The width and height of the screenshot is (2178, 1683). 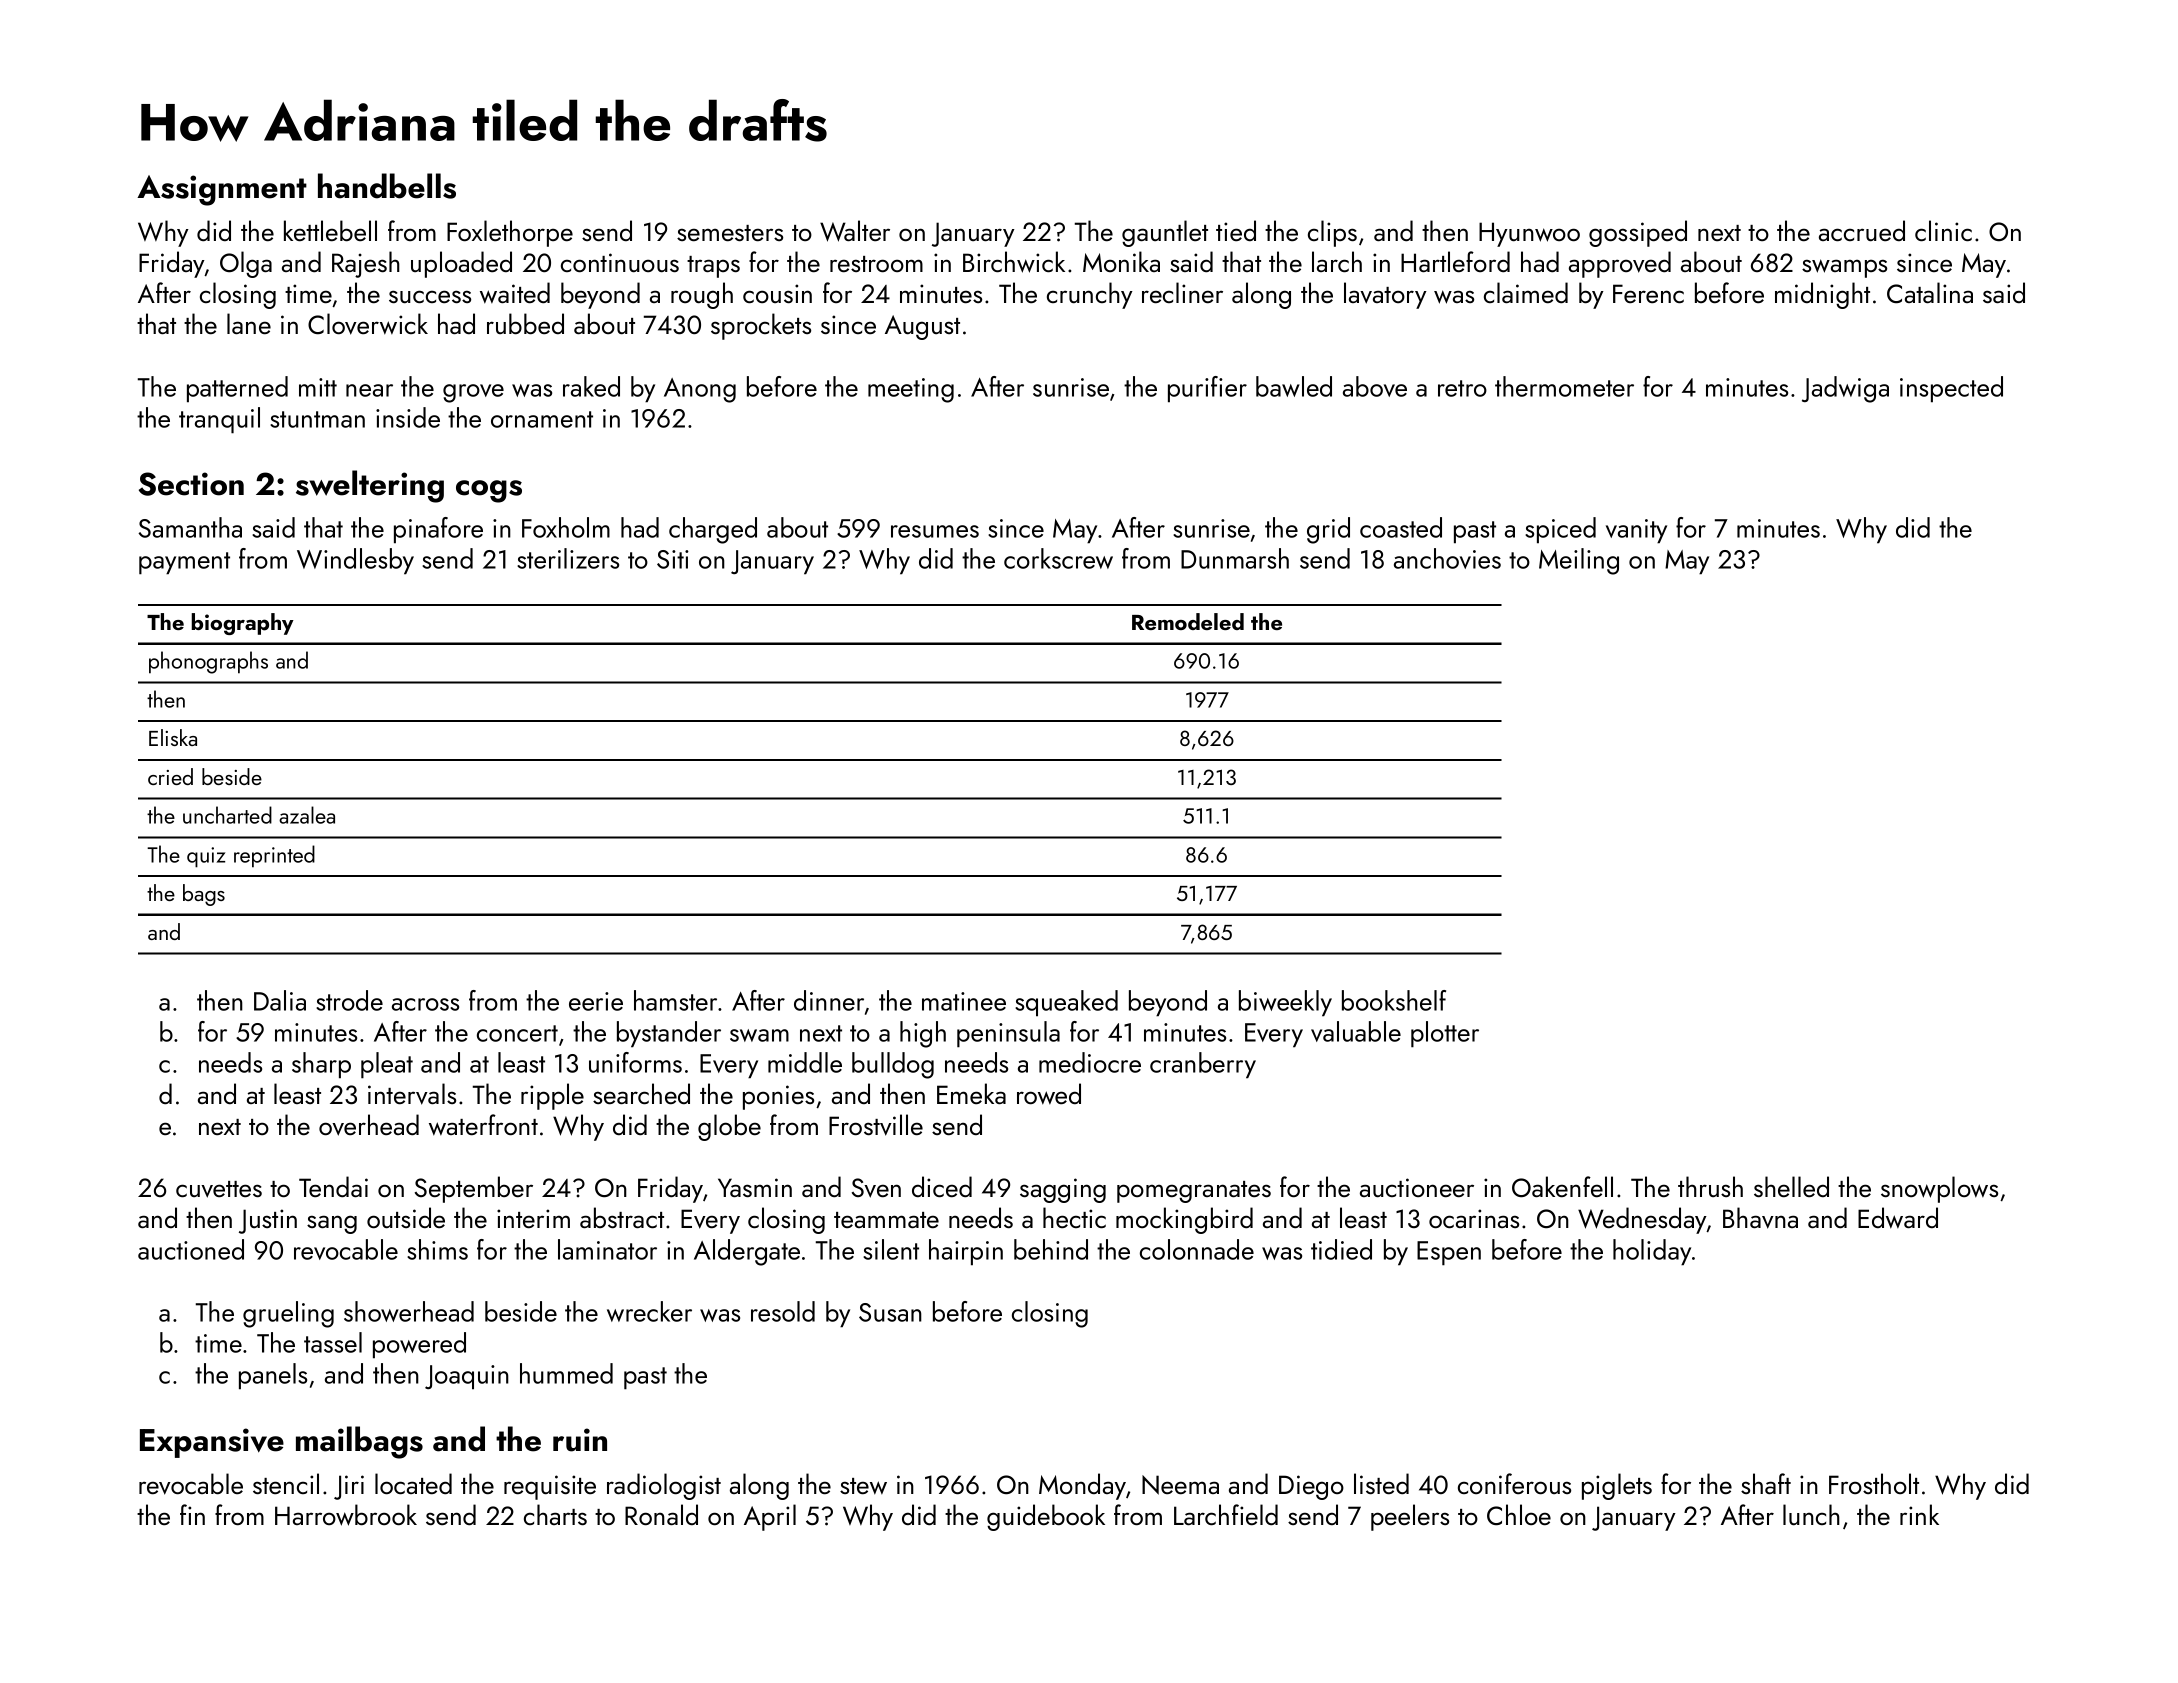 I want to click on Harrowbrook, so click(x=346, y=1515).
